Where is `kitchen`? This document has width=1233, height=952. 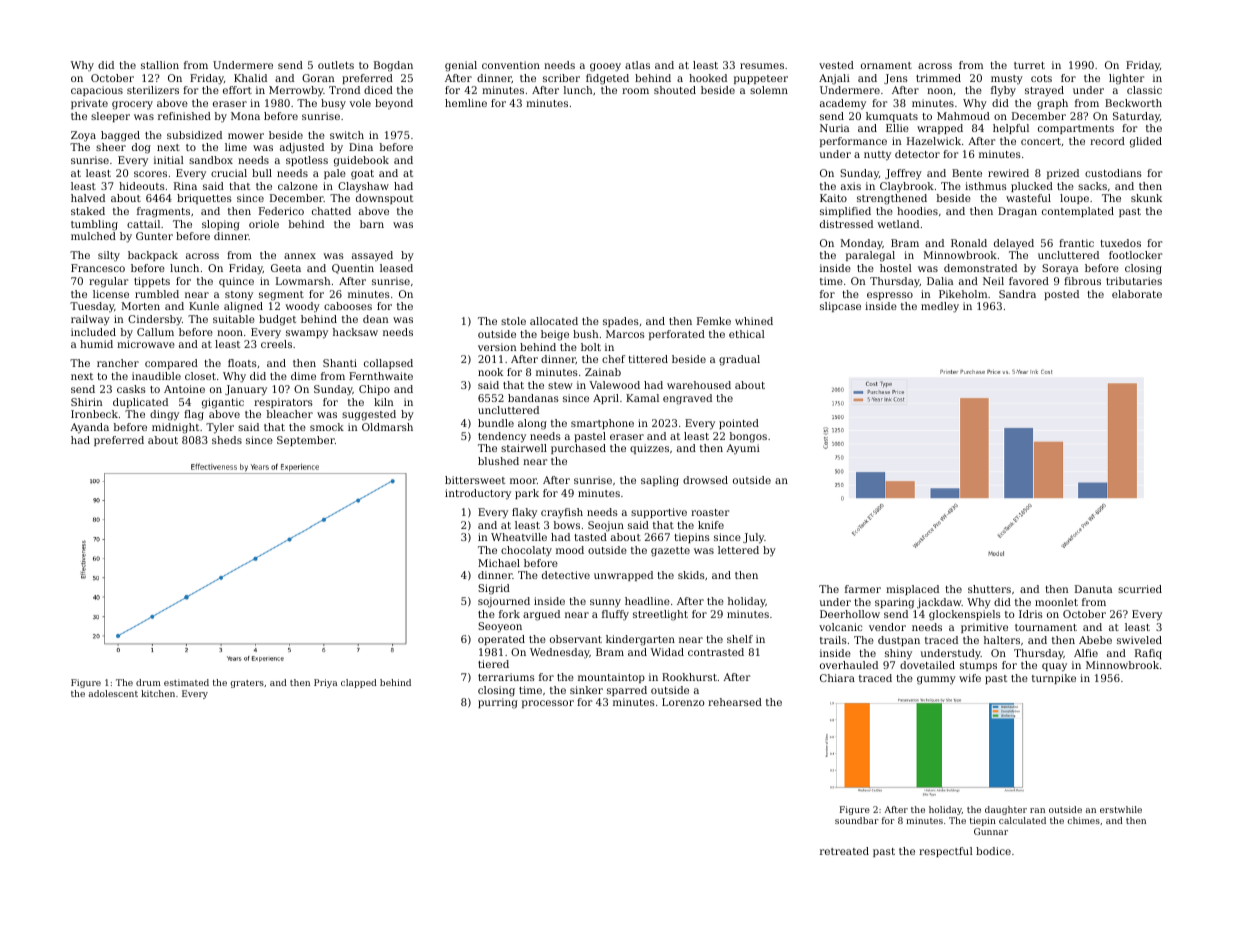
kitchen is located at coordinates (158, 693).
